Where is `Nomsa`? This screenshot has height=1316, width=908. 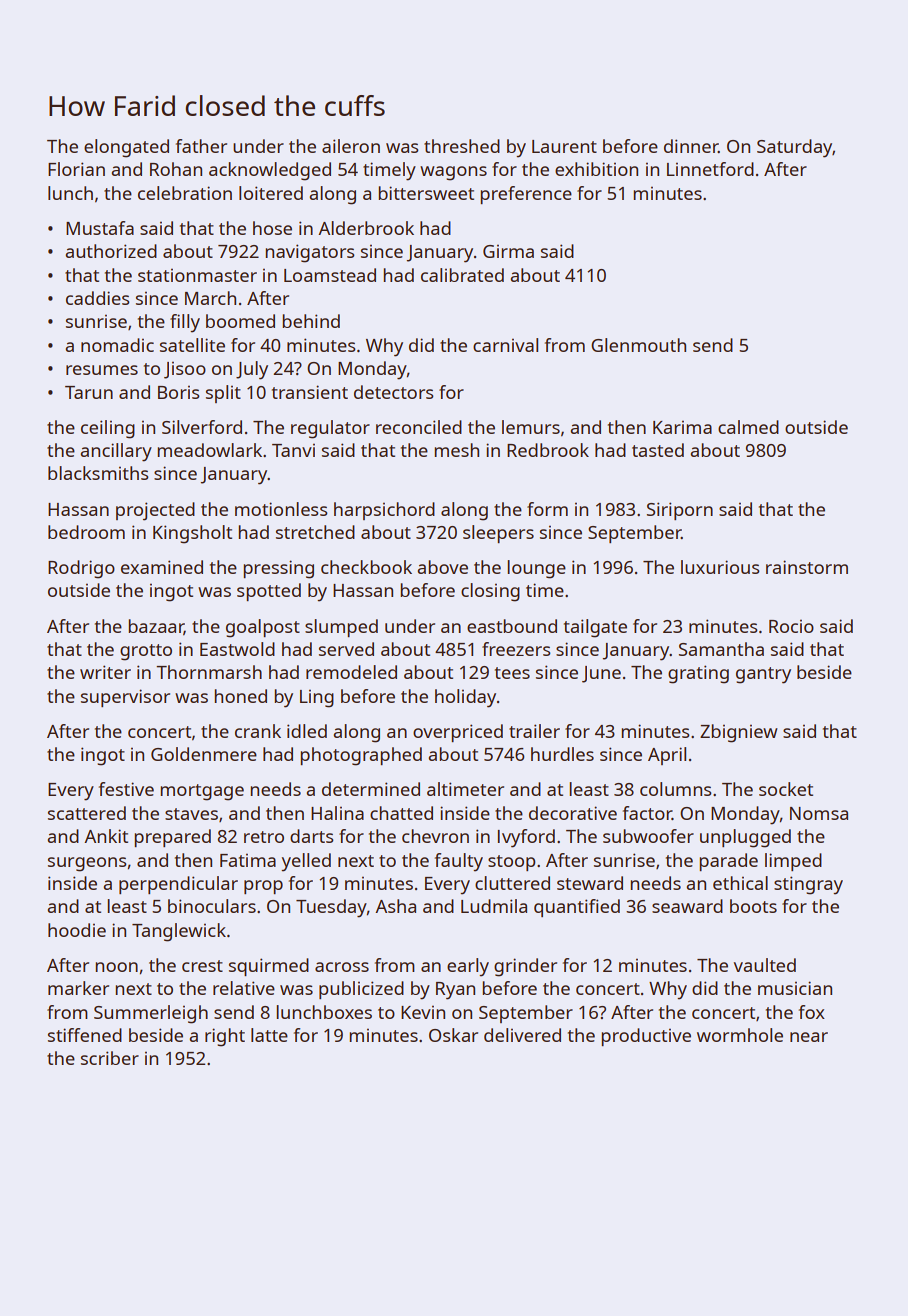
Nomsa is located at coordinates (819, 813).
